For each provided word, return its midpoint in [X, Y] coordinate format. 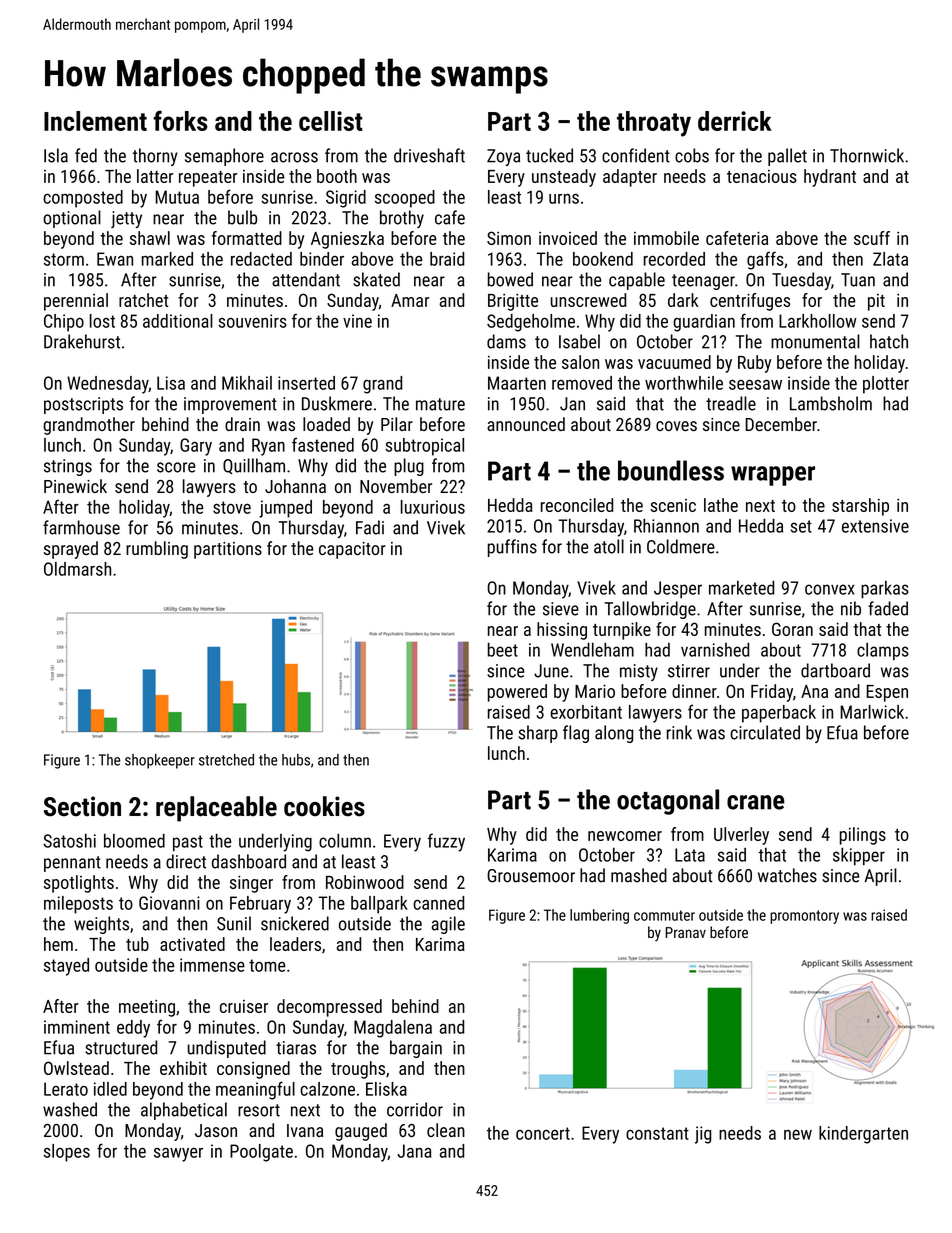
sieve [561, 609]
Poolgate [261, 1153]
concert [543, 1133]
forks [180, 120]
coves [676, 426]
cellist [331, 121]
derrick [735, 121]
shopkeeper [160, 761]
